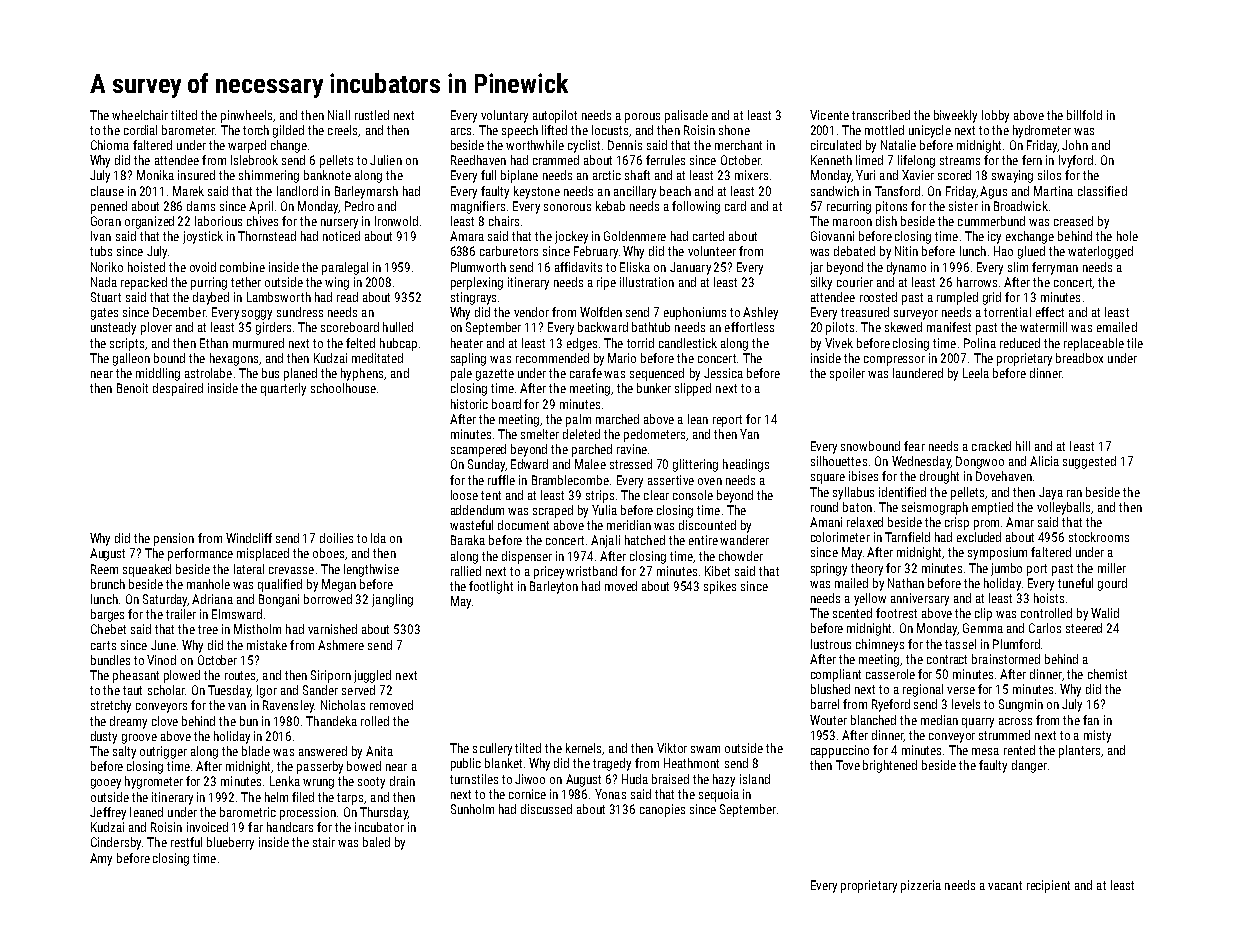 This screenshot has height=952, width=1233. Describe the element at coordinates (749, 327) in the screenshot. I see `effortless` at that location.
